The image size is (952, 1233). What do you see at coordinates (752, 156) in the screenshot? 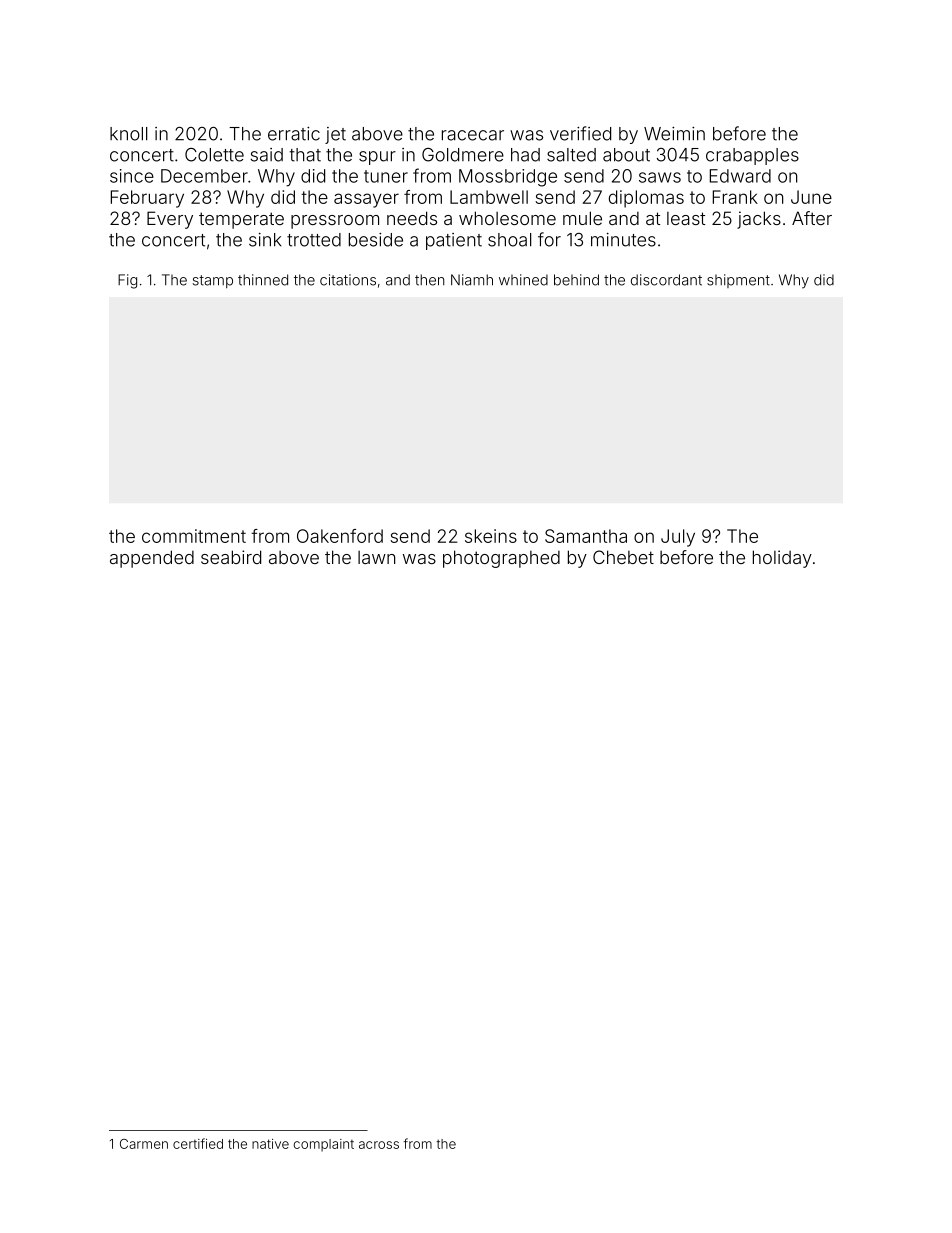
I see `crabapples` at bounding box center [752, 156].
